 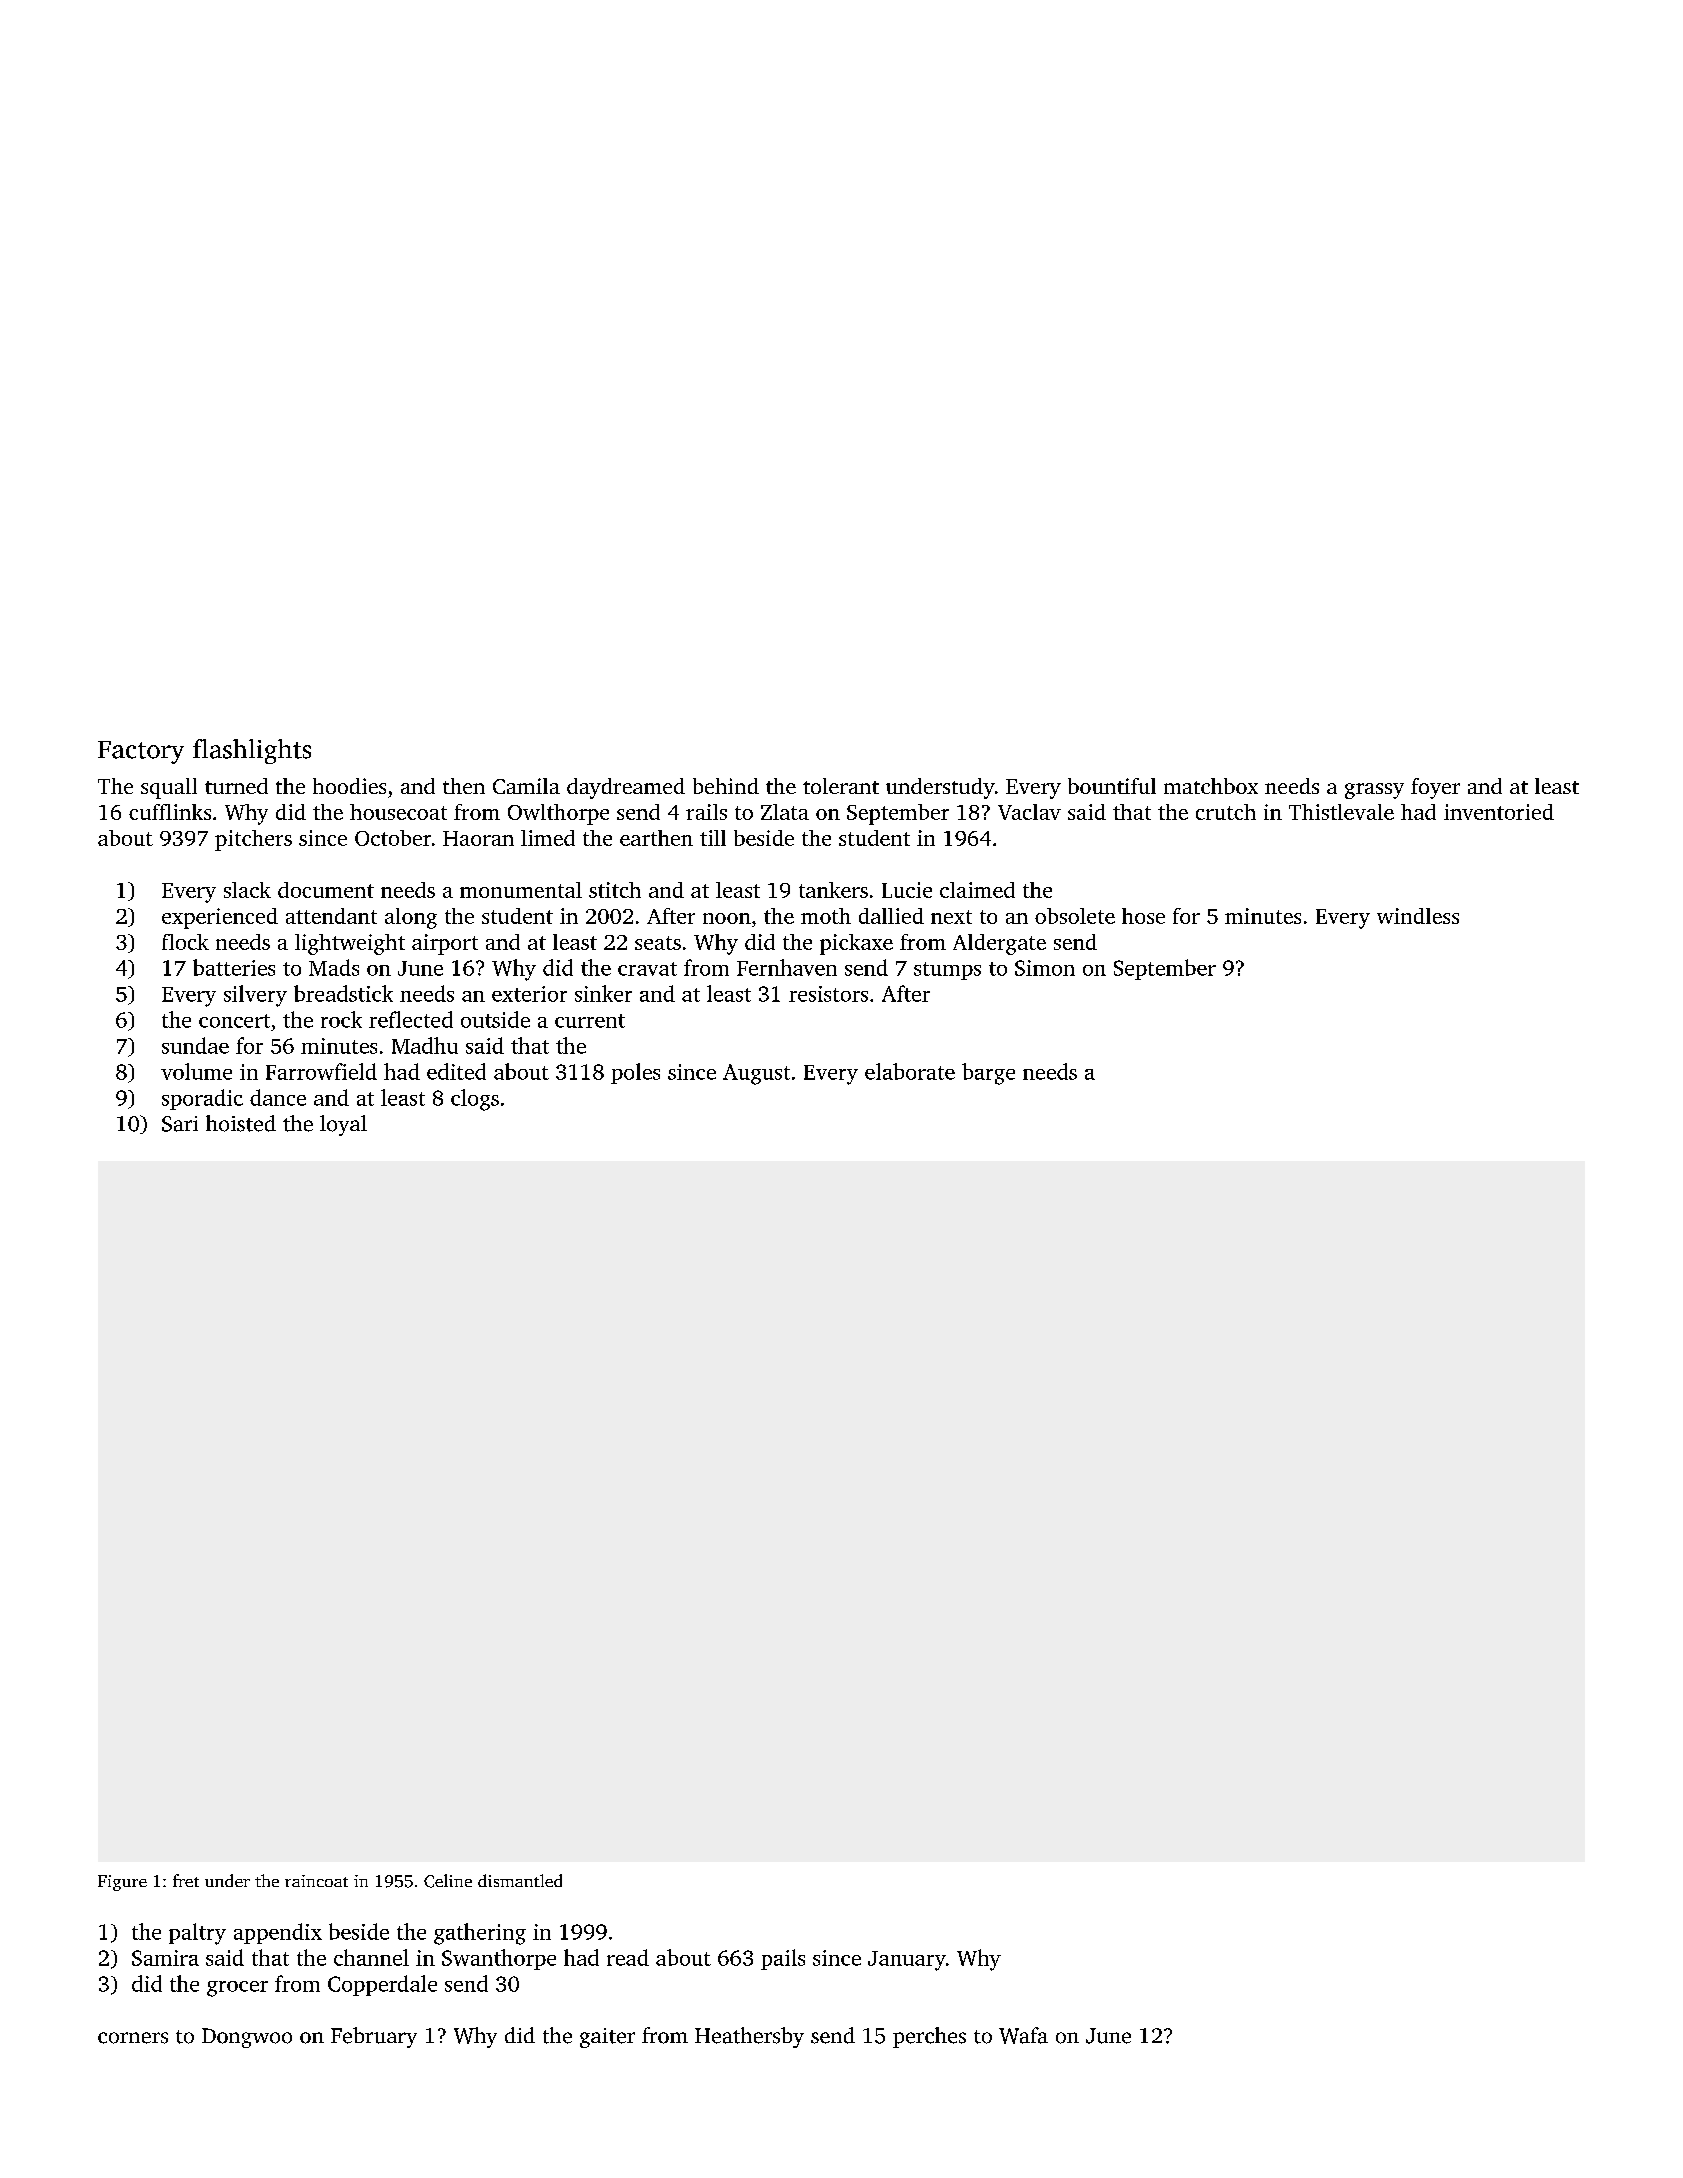 I want to click on Factory, so click(x=141, y=752).
